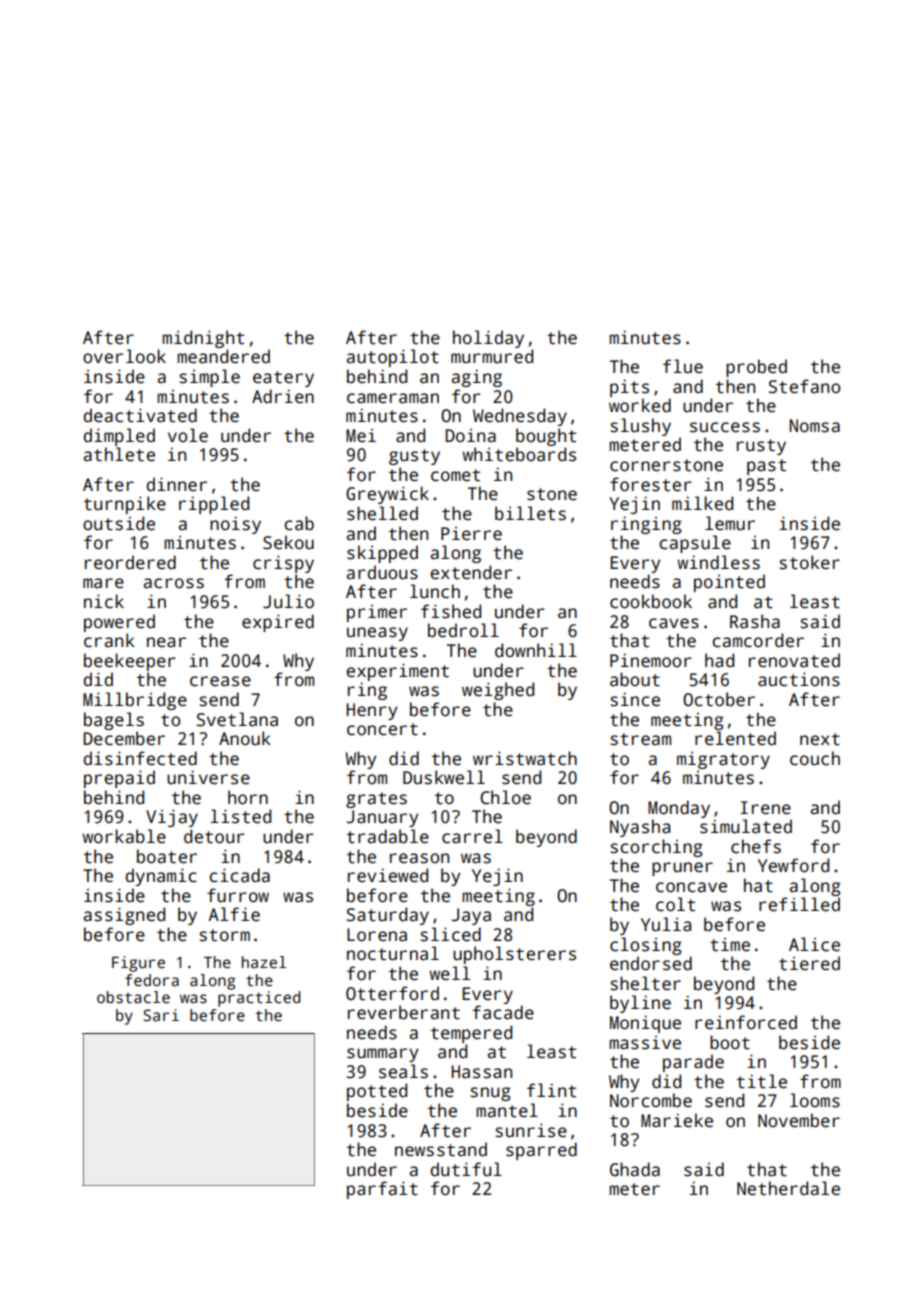 This screenshot has height=1308, width=924. I want to click on overlook, so click(124, 356).
